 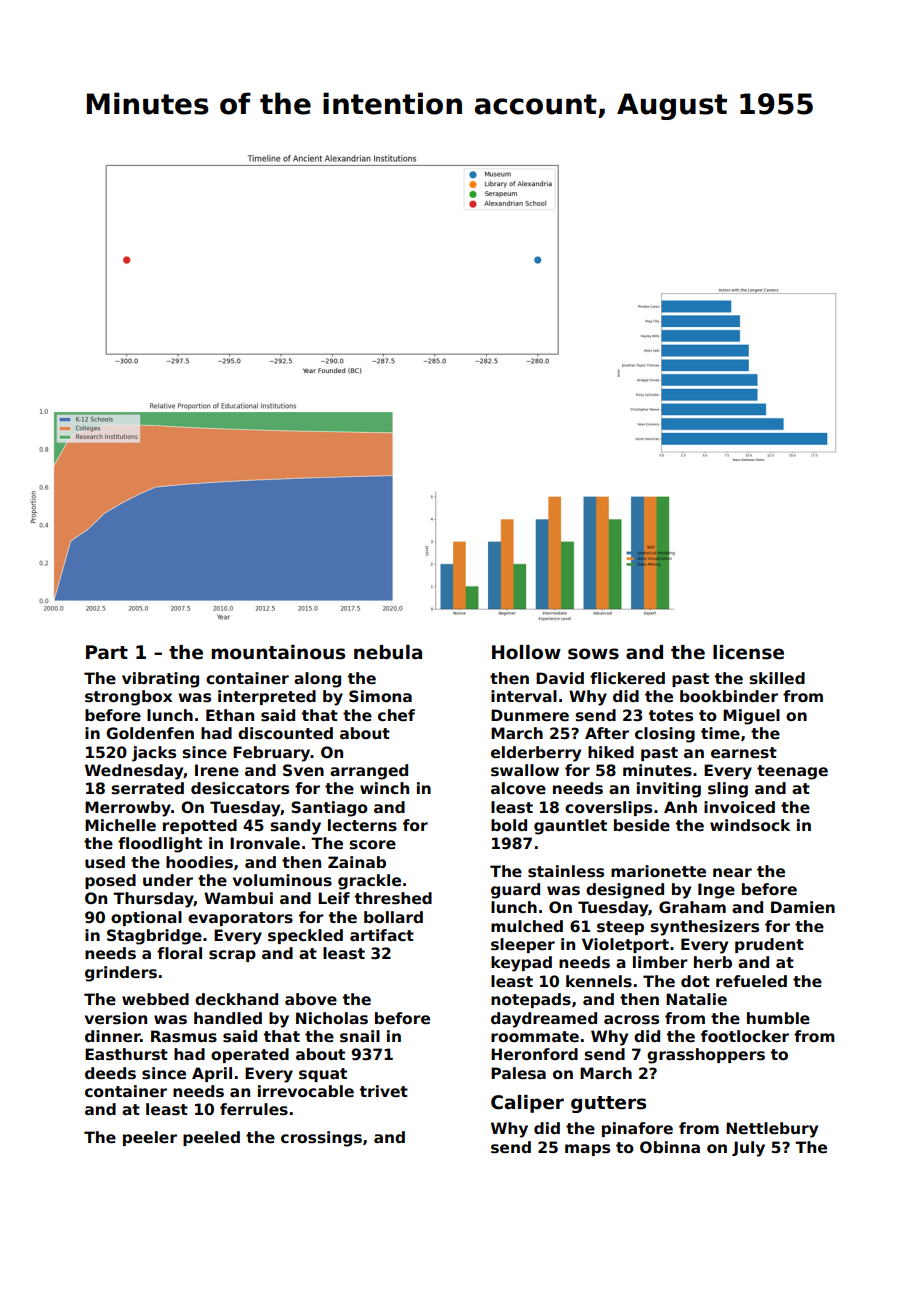 What do you see at coordinates (625, 891) in the page?
I see `designed` at bounding box center [625, 891].
